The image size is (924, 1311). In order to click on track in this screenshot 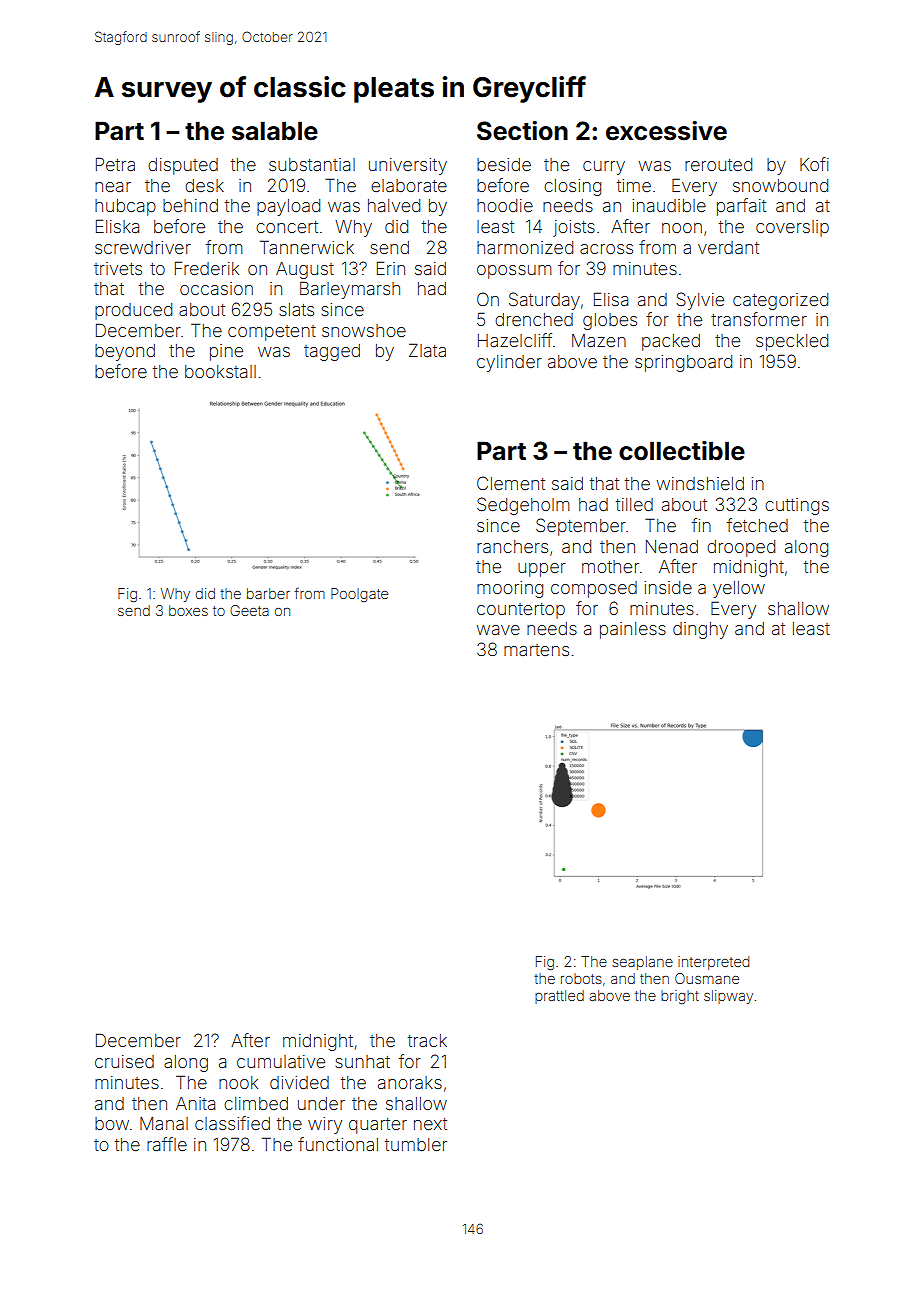, I will do `click(427, 1040)`.
